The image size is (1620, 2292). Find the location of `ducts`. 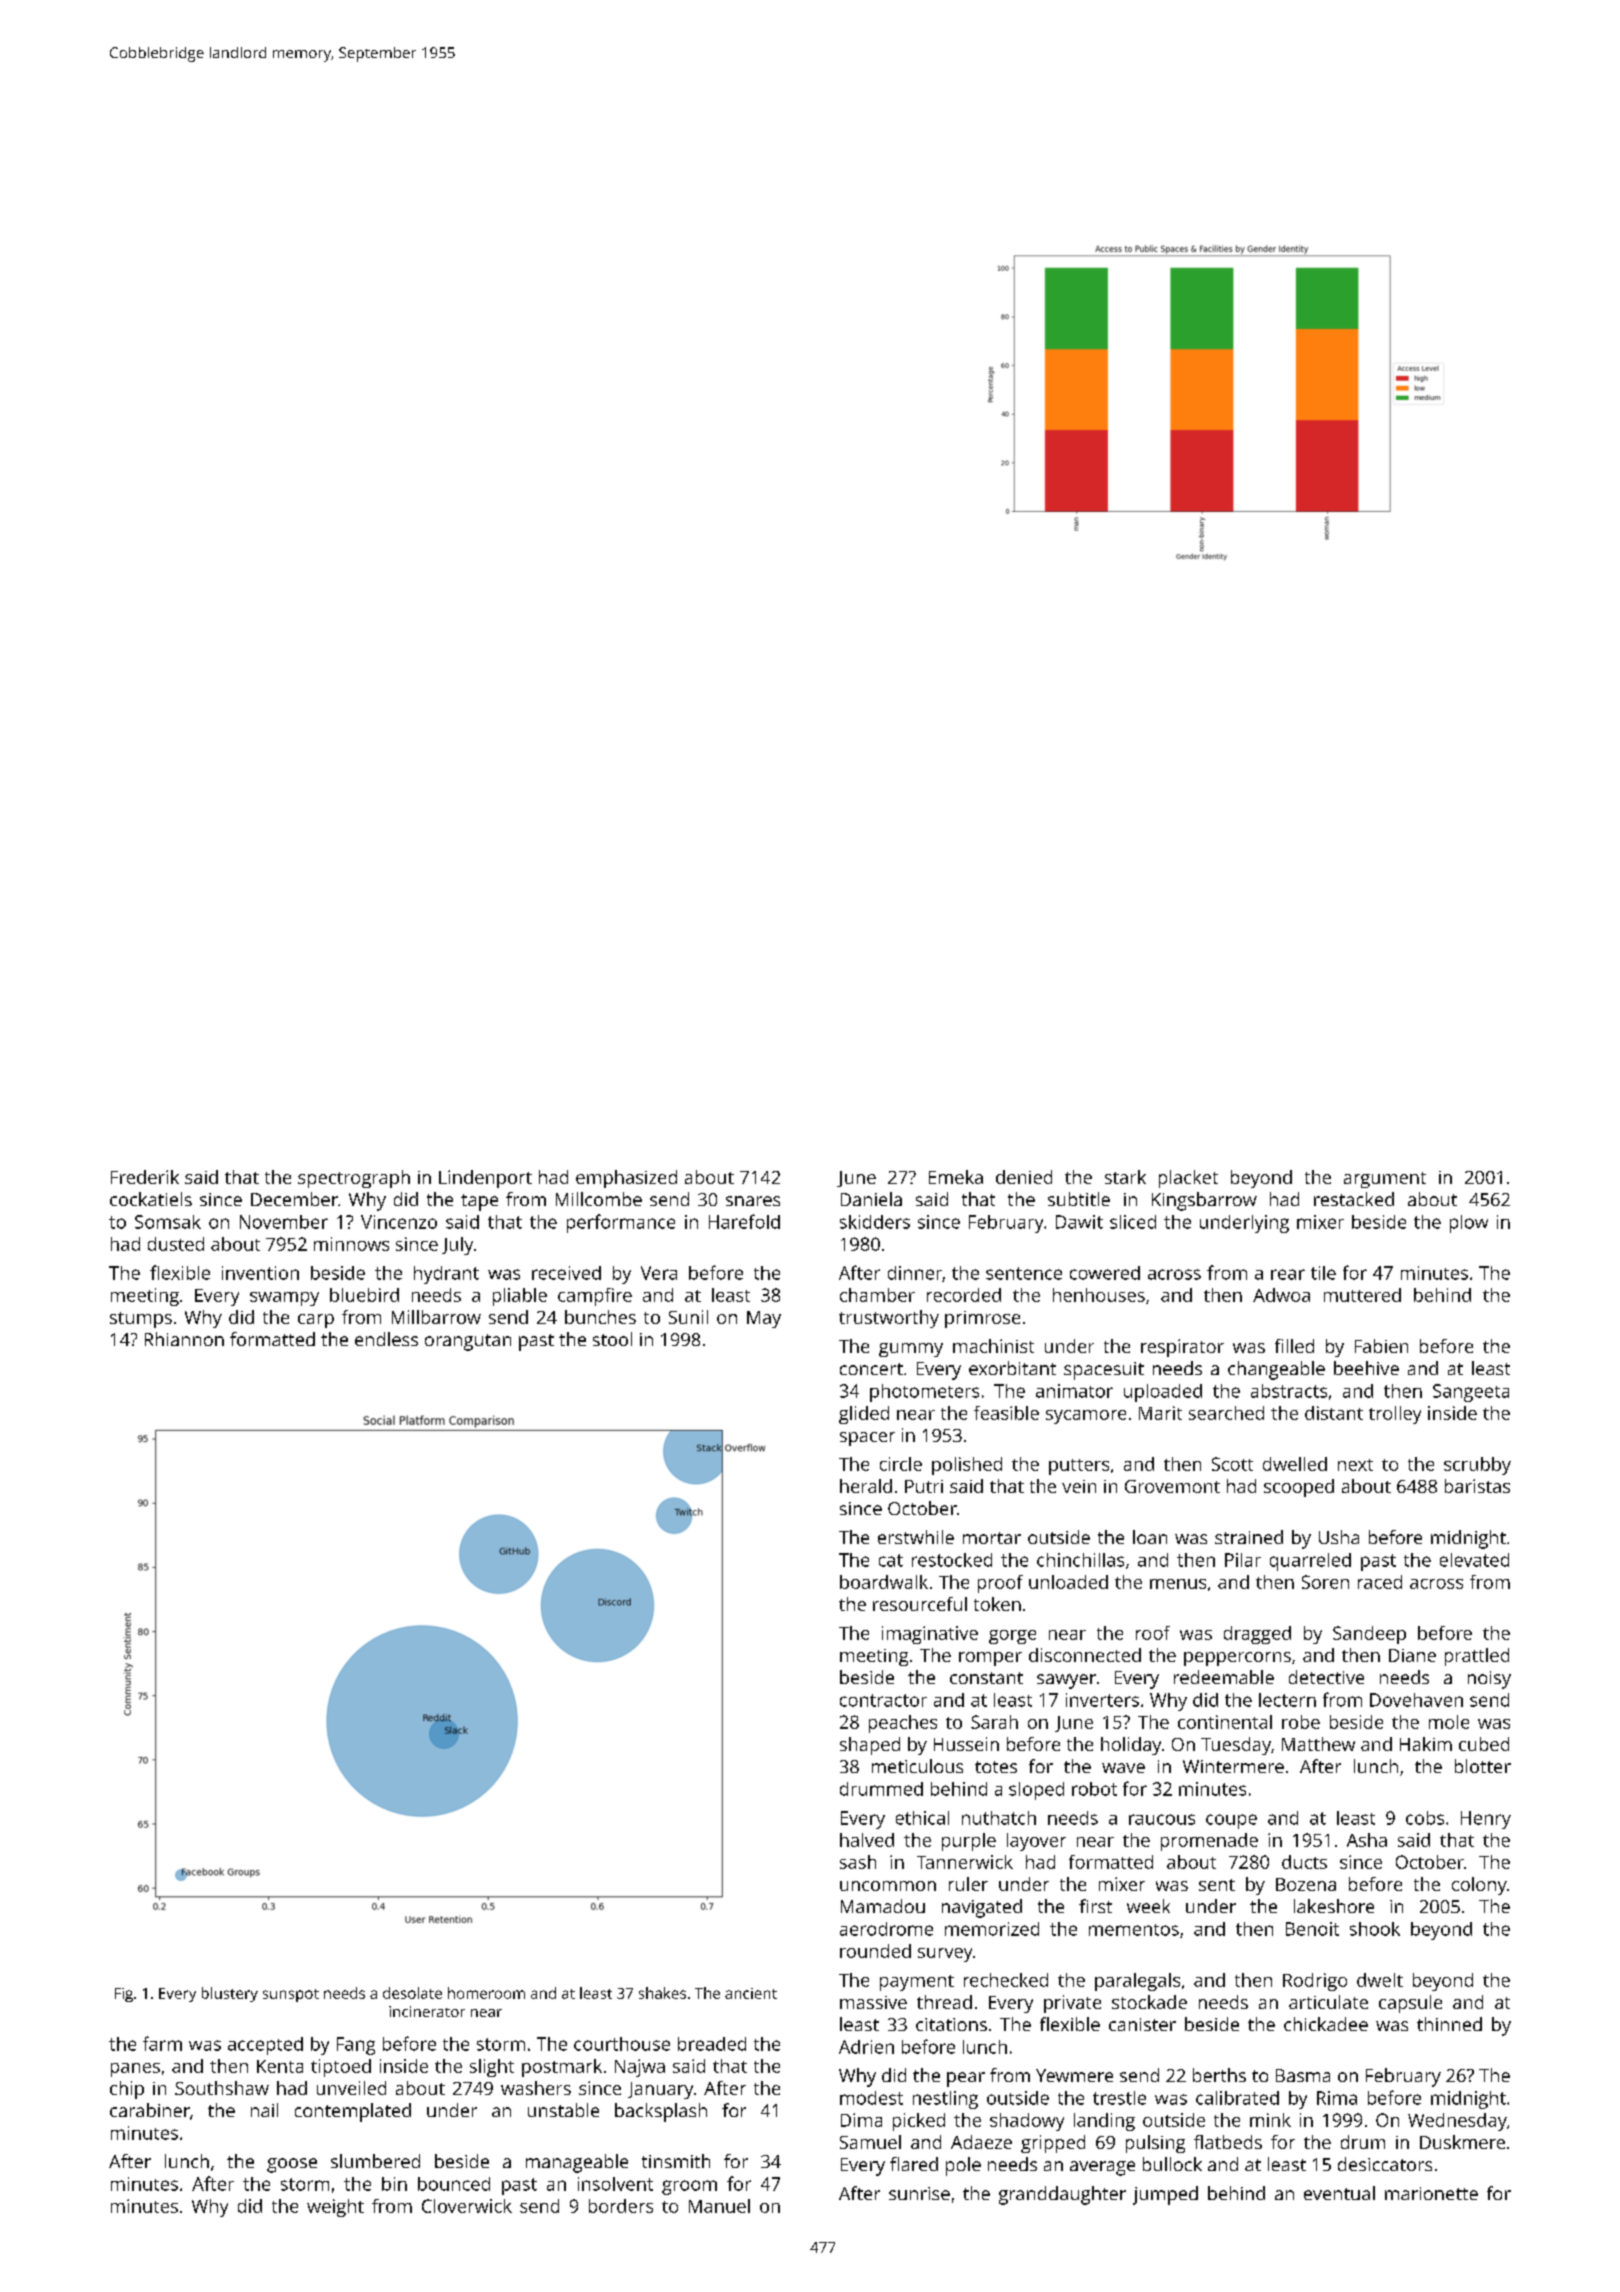

ducts is located at coordinates (1304, 1862).
